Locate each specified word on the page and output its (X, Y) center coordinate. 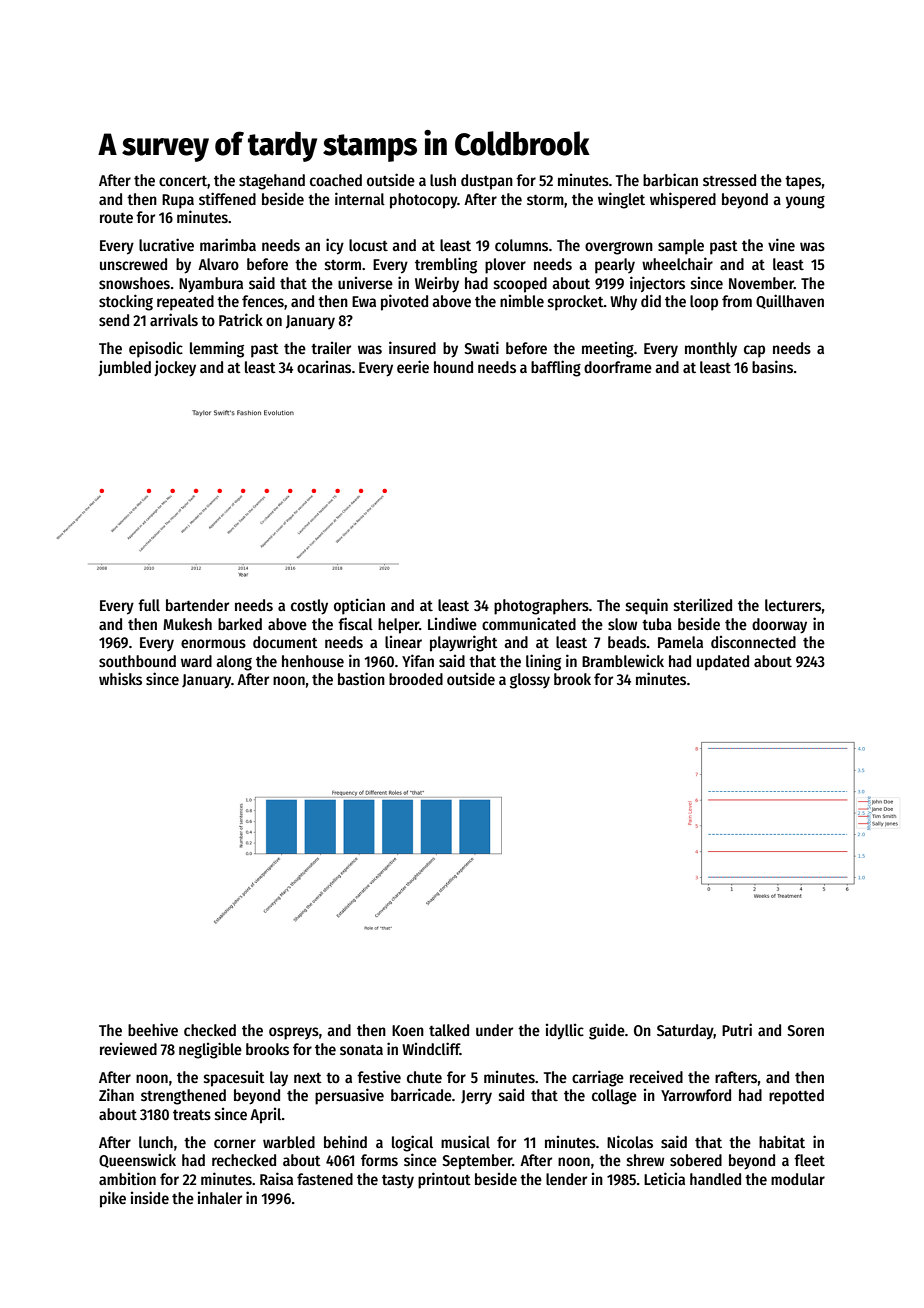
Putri (737, 1029)
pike (113, 1199)
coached (336, 180)
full (149, 605)
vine (781, 245)
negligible (210, 1050)
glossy (530, 681)
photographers (541, 607)
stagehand (272, 182)
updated (723, 663)
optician (359, 607)
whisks (120, 678)
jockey (175, 369)
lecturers (793, 605)
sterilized (703, 605)
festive (379, 1077)
